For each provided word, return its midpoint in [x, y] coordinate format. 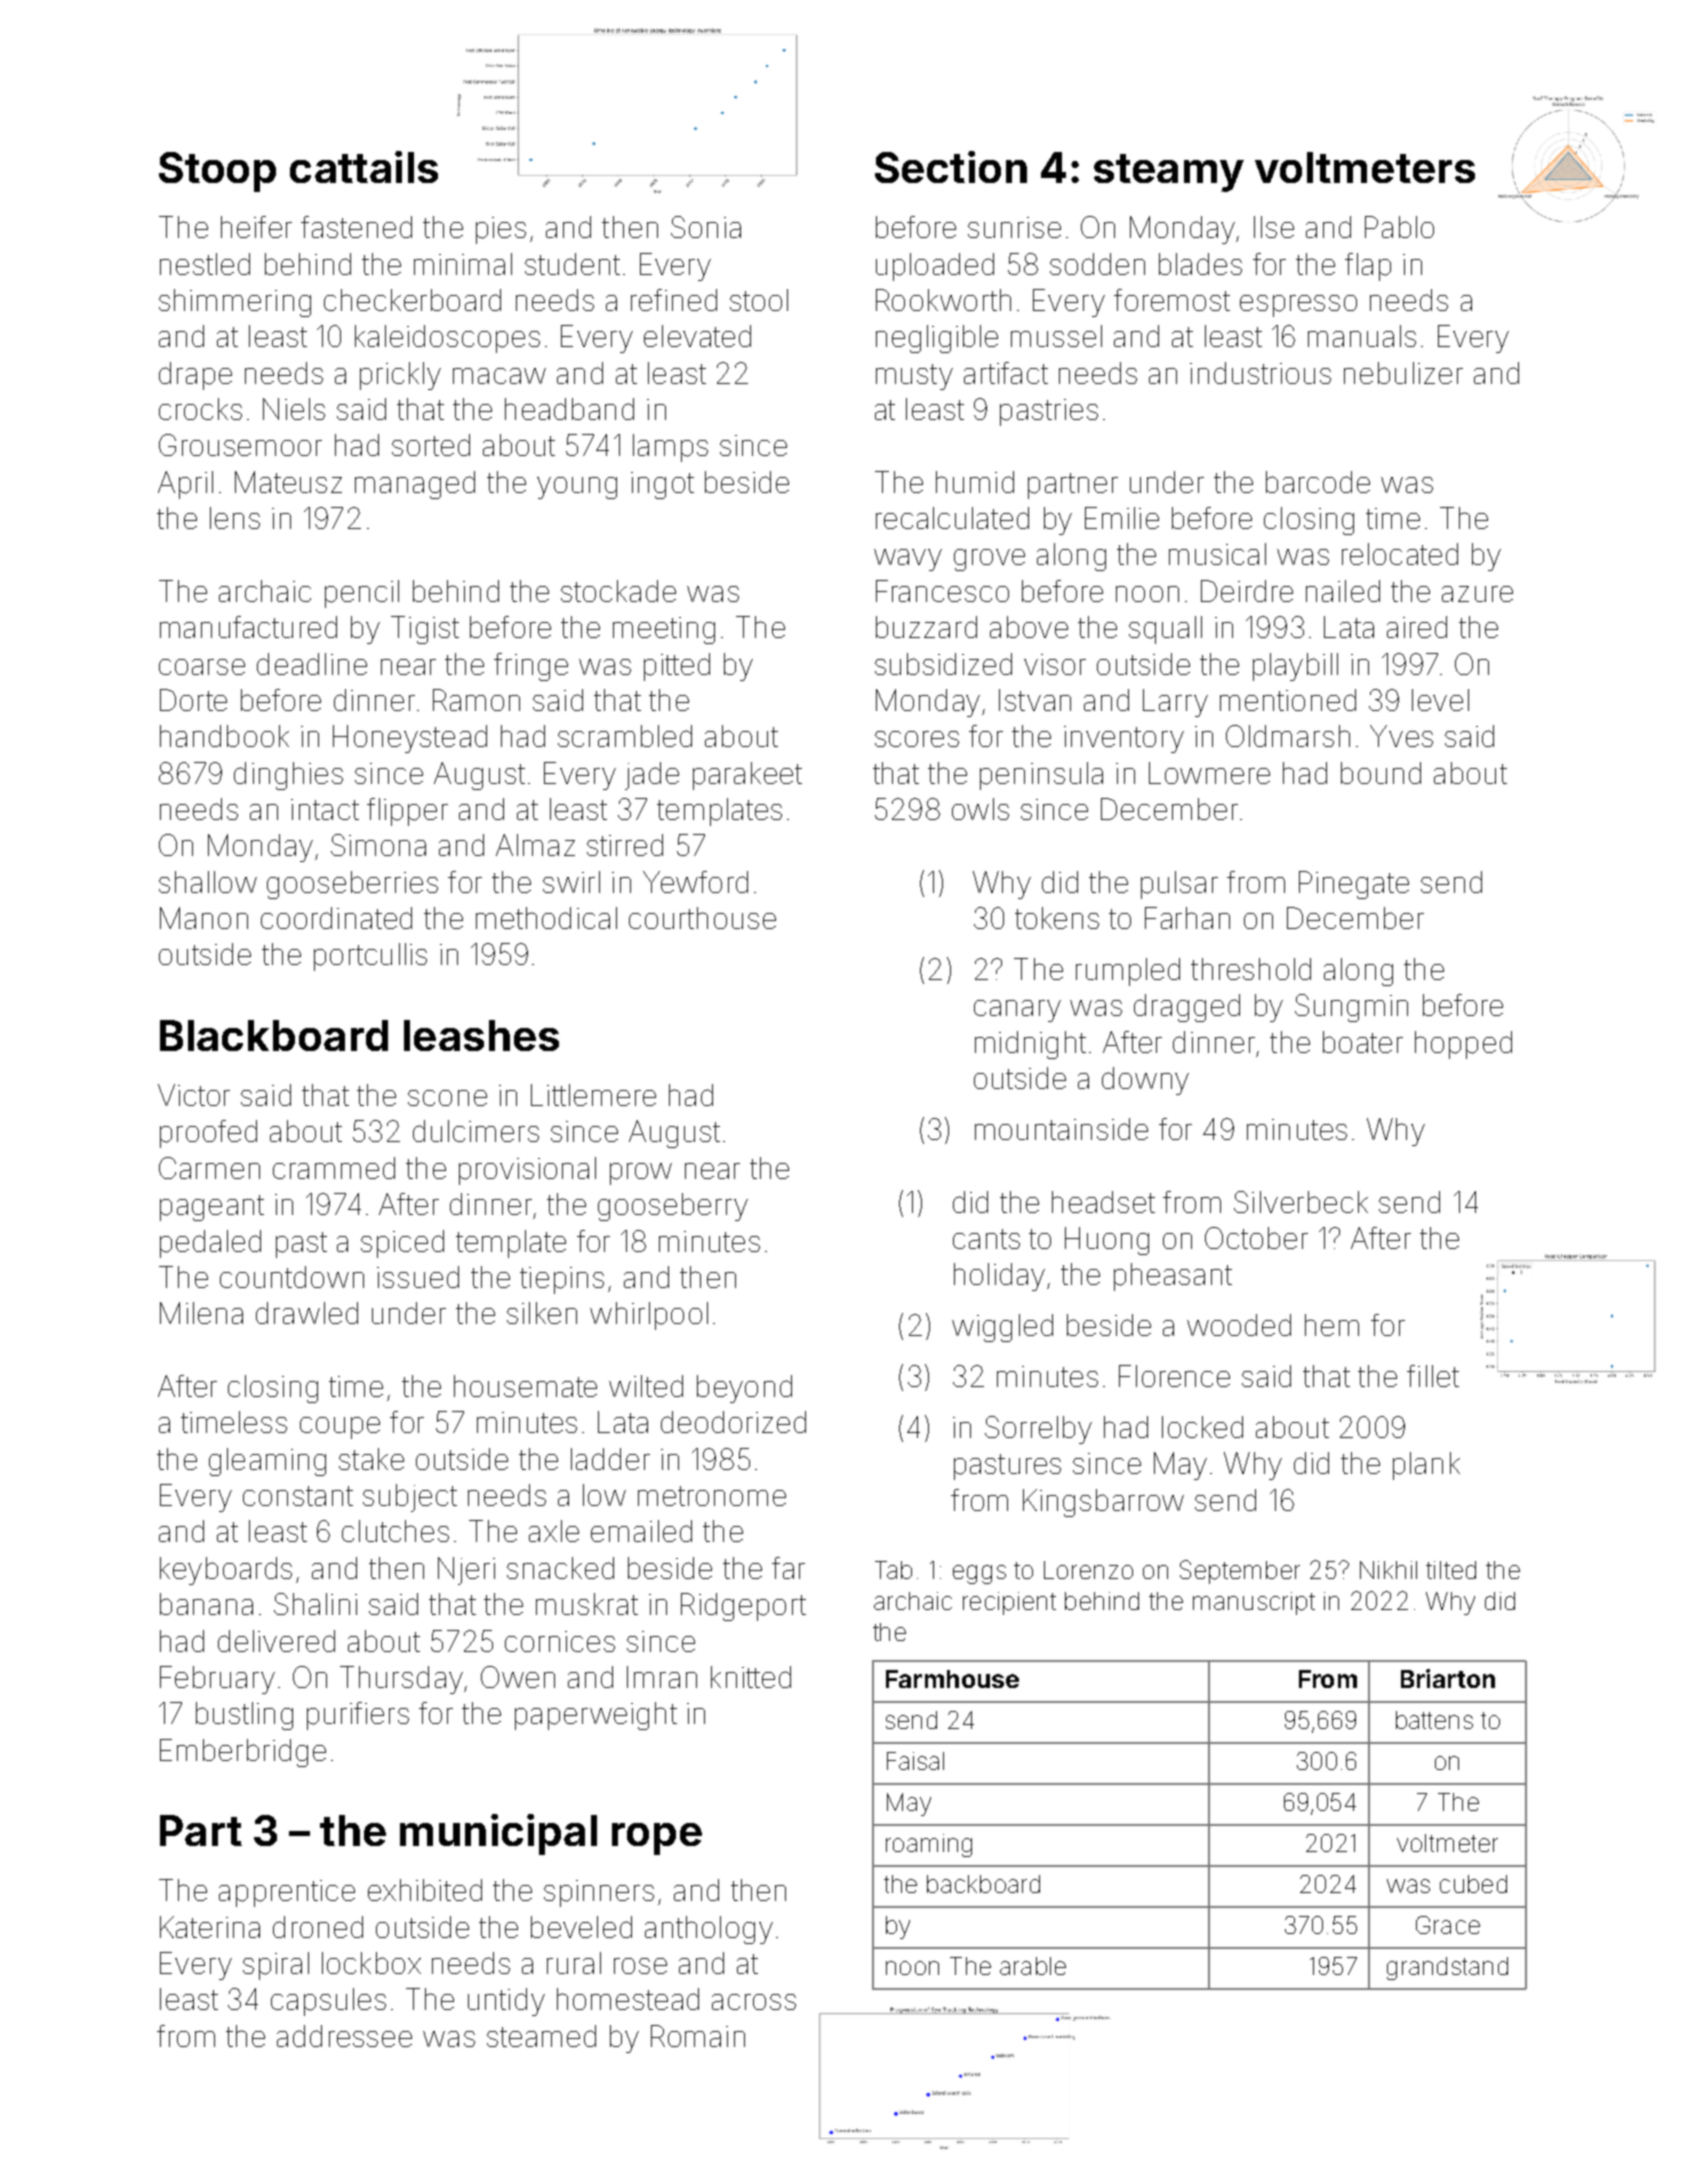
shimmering [235, 303]
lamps [670, 448]
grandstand [1447, 1968]
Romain [698, 2036]
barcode [1318, 482]
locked [1202, 1427]
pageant [212, 1208]
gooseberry [673, 1207]
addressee [344, 2036]
